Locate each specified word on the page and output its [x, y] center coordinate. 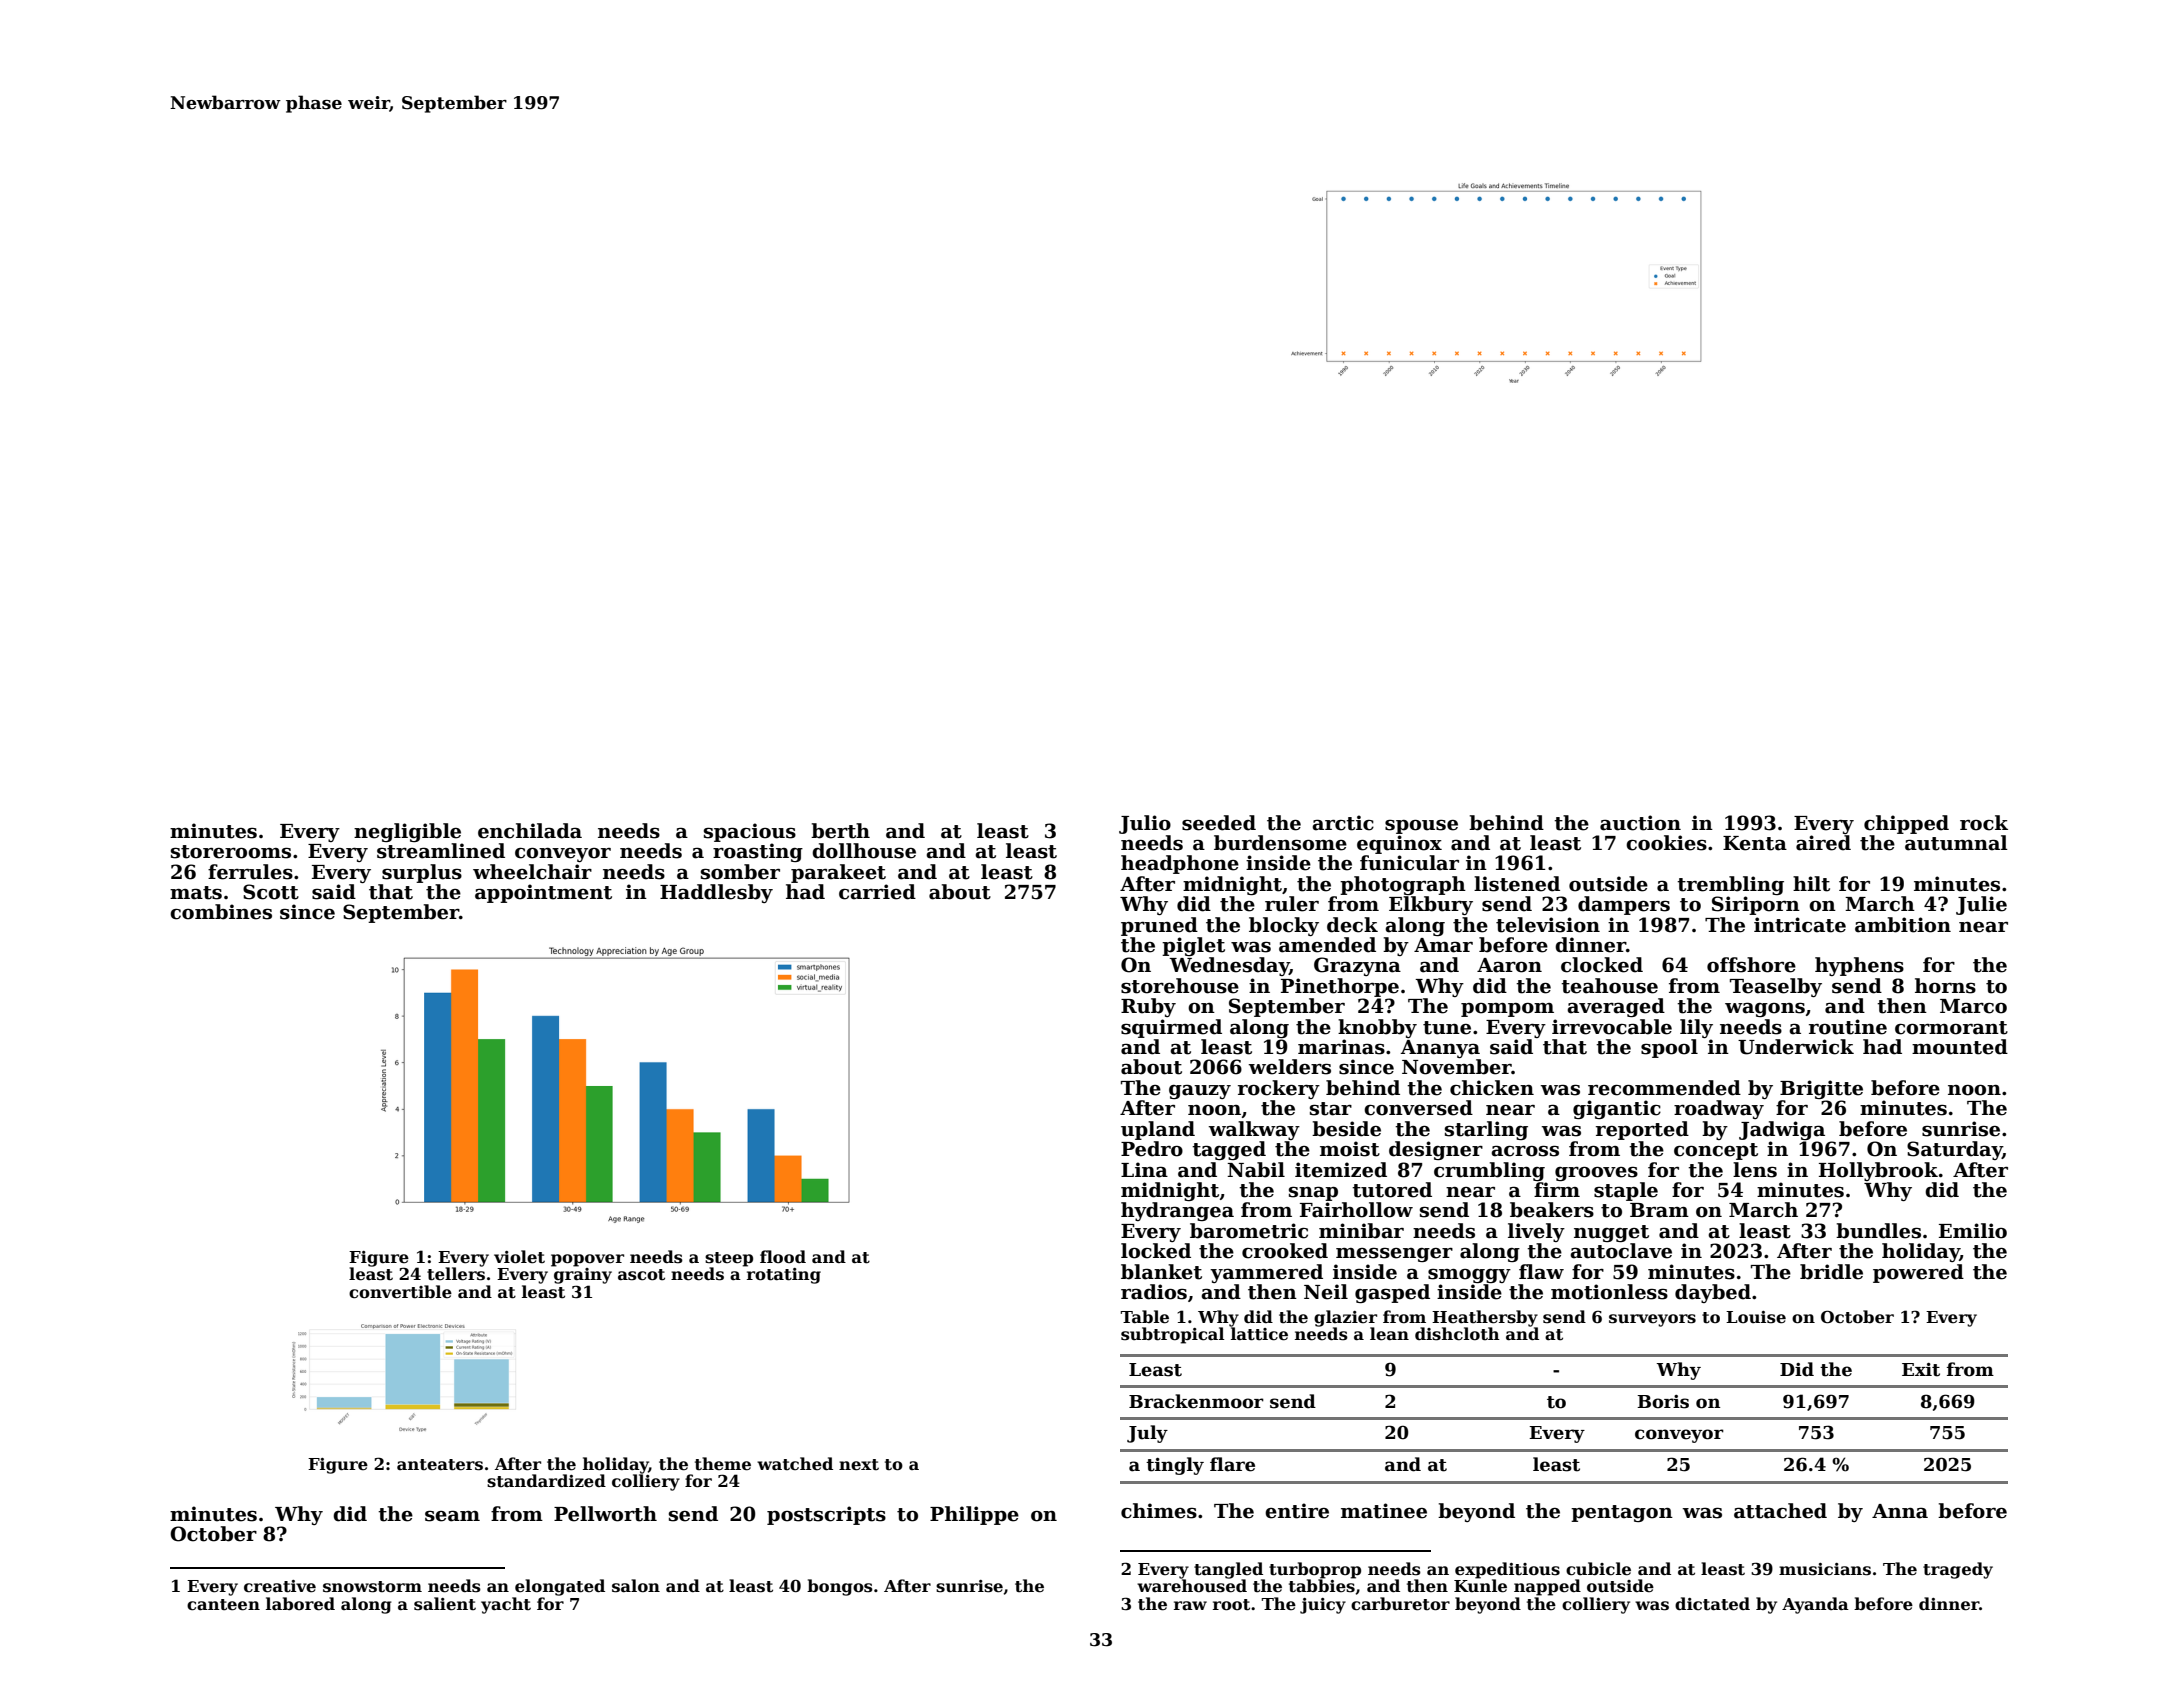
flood [783, 1256]
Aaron [1509, 965]
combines [221, 912]
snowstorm [372, 1587]
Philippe [974, 1515]
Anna [1900, 1511]
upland [1158, 1130]
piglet [1193, 946]
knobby [1377, 1028]
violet [519, 1257]
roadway [1719, 1109]
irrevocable [1612, 1027]
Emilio [1973, 1231]
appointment [543, 893]
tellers [456, 1274]
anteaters [440, 1465]
